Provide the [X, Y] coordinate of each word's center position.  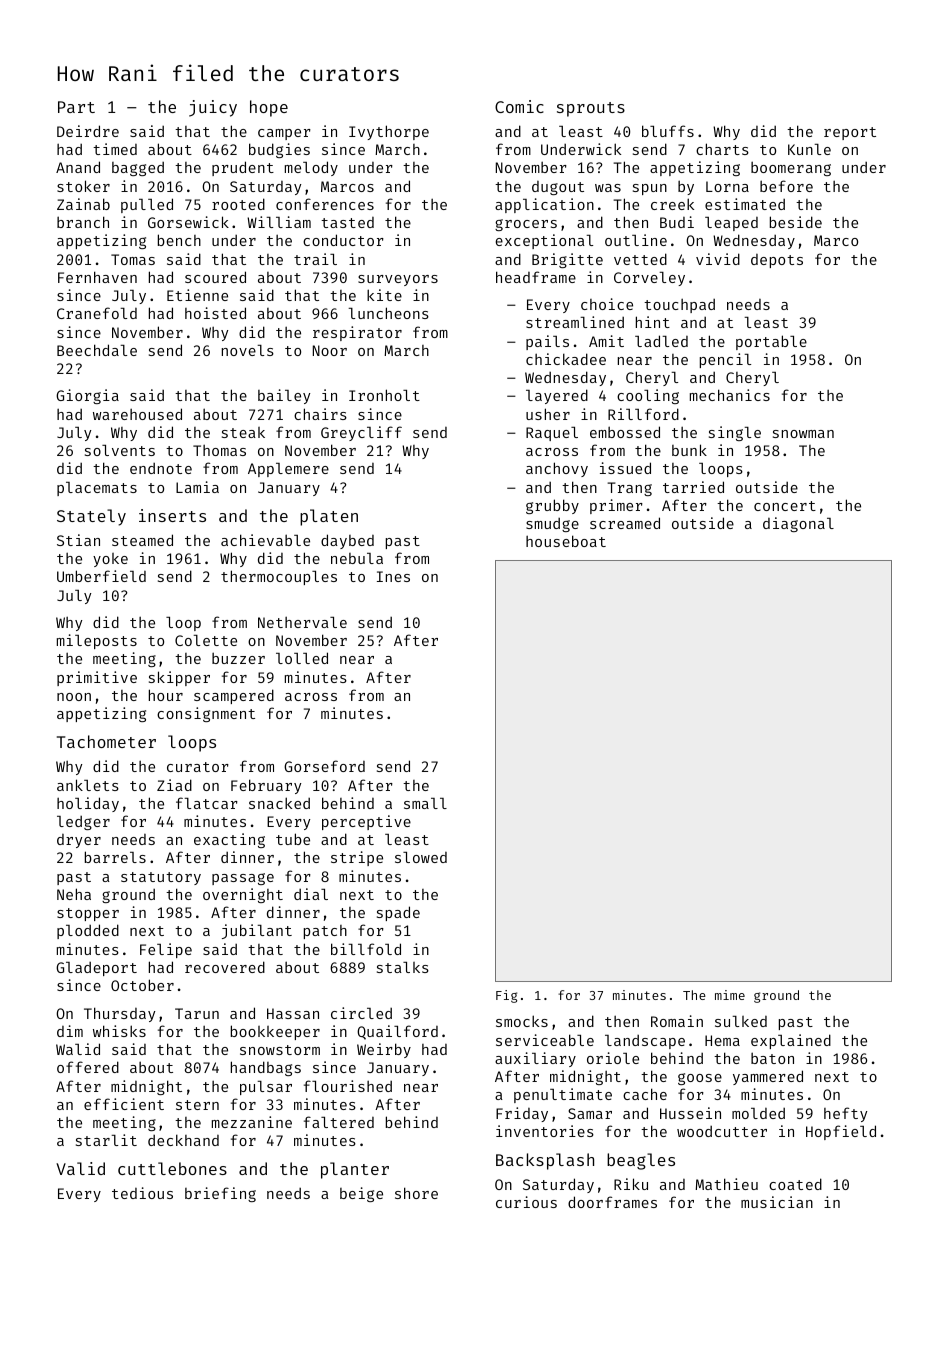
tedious [142, 1193]
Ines [393, 576]
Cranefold [97, 313]
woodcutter [722, 1131]
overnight [243, 895]
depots [777, 261]
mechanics [730, 395]
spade [398, 913]
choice [607, 304]
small [425, 803]
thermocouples [279, 577]
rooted [238, 204]
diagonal [798, 524]
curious [526, 1202]
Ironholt [384, 395]
